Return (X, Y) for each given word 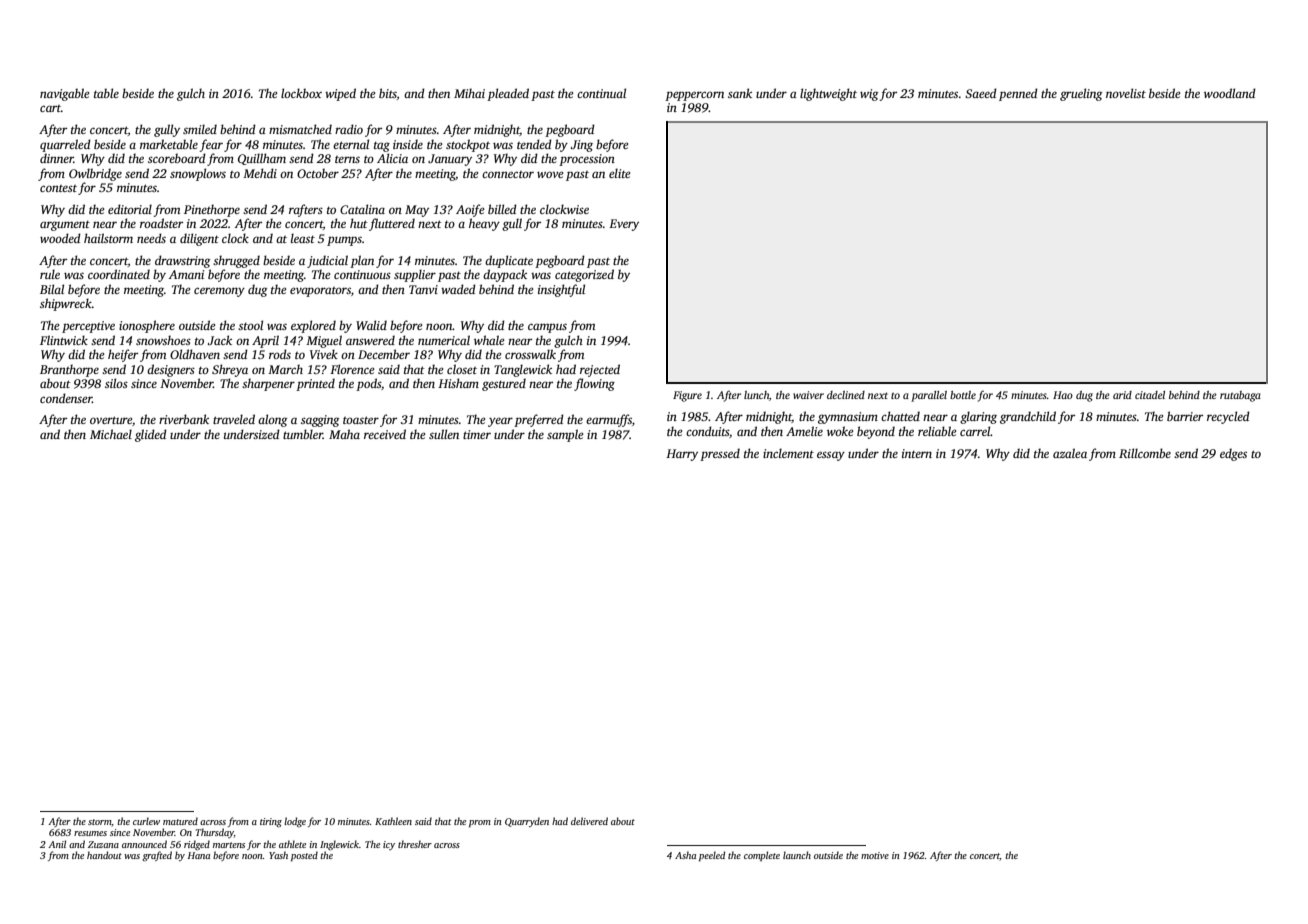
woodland (1230, 93)
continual (601, 93)
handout (104, 855)
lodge (295, 822)
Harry (682, 455)
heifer (123, 355)
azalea (1070, 453)
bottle (963, 395)
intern (917, 453)
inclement (788, 453)
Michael (111, 434)
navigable (64, 94)
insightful (561, 290)
